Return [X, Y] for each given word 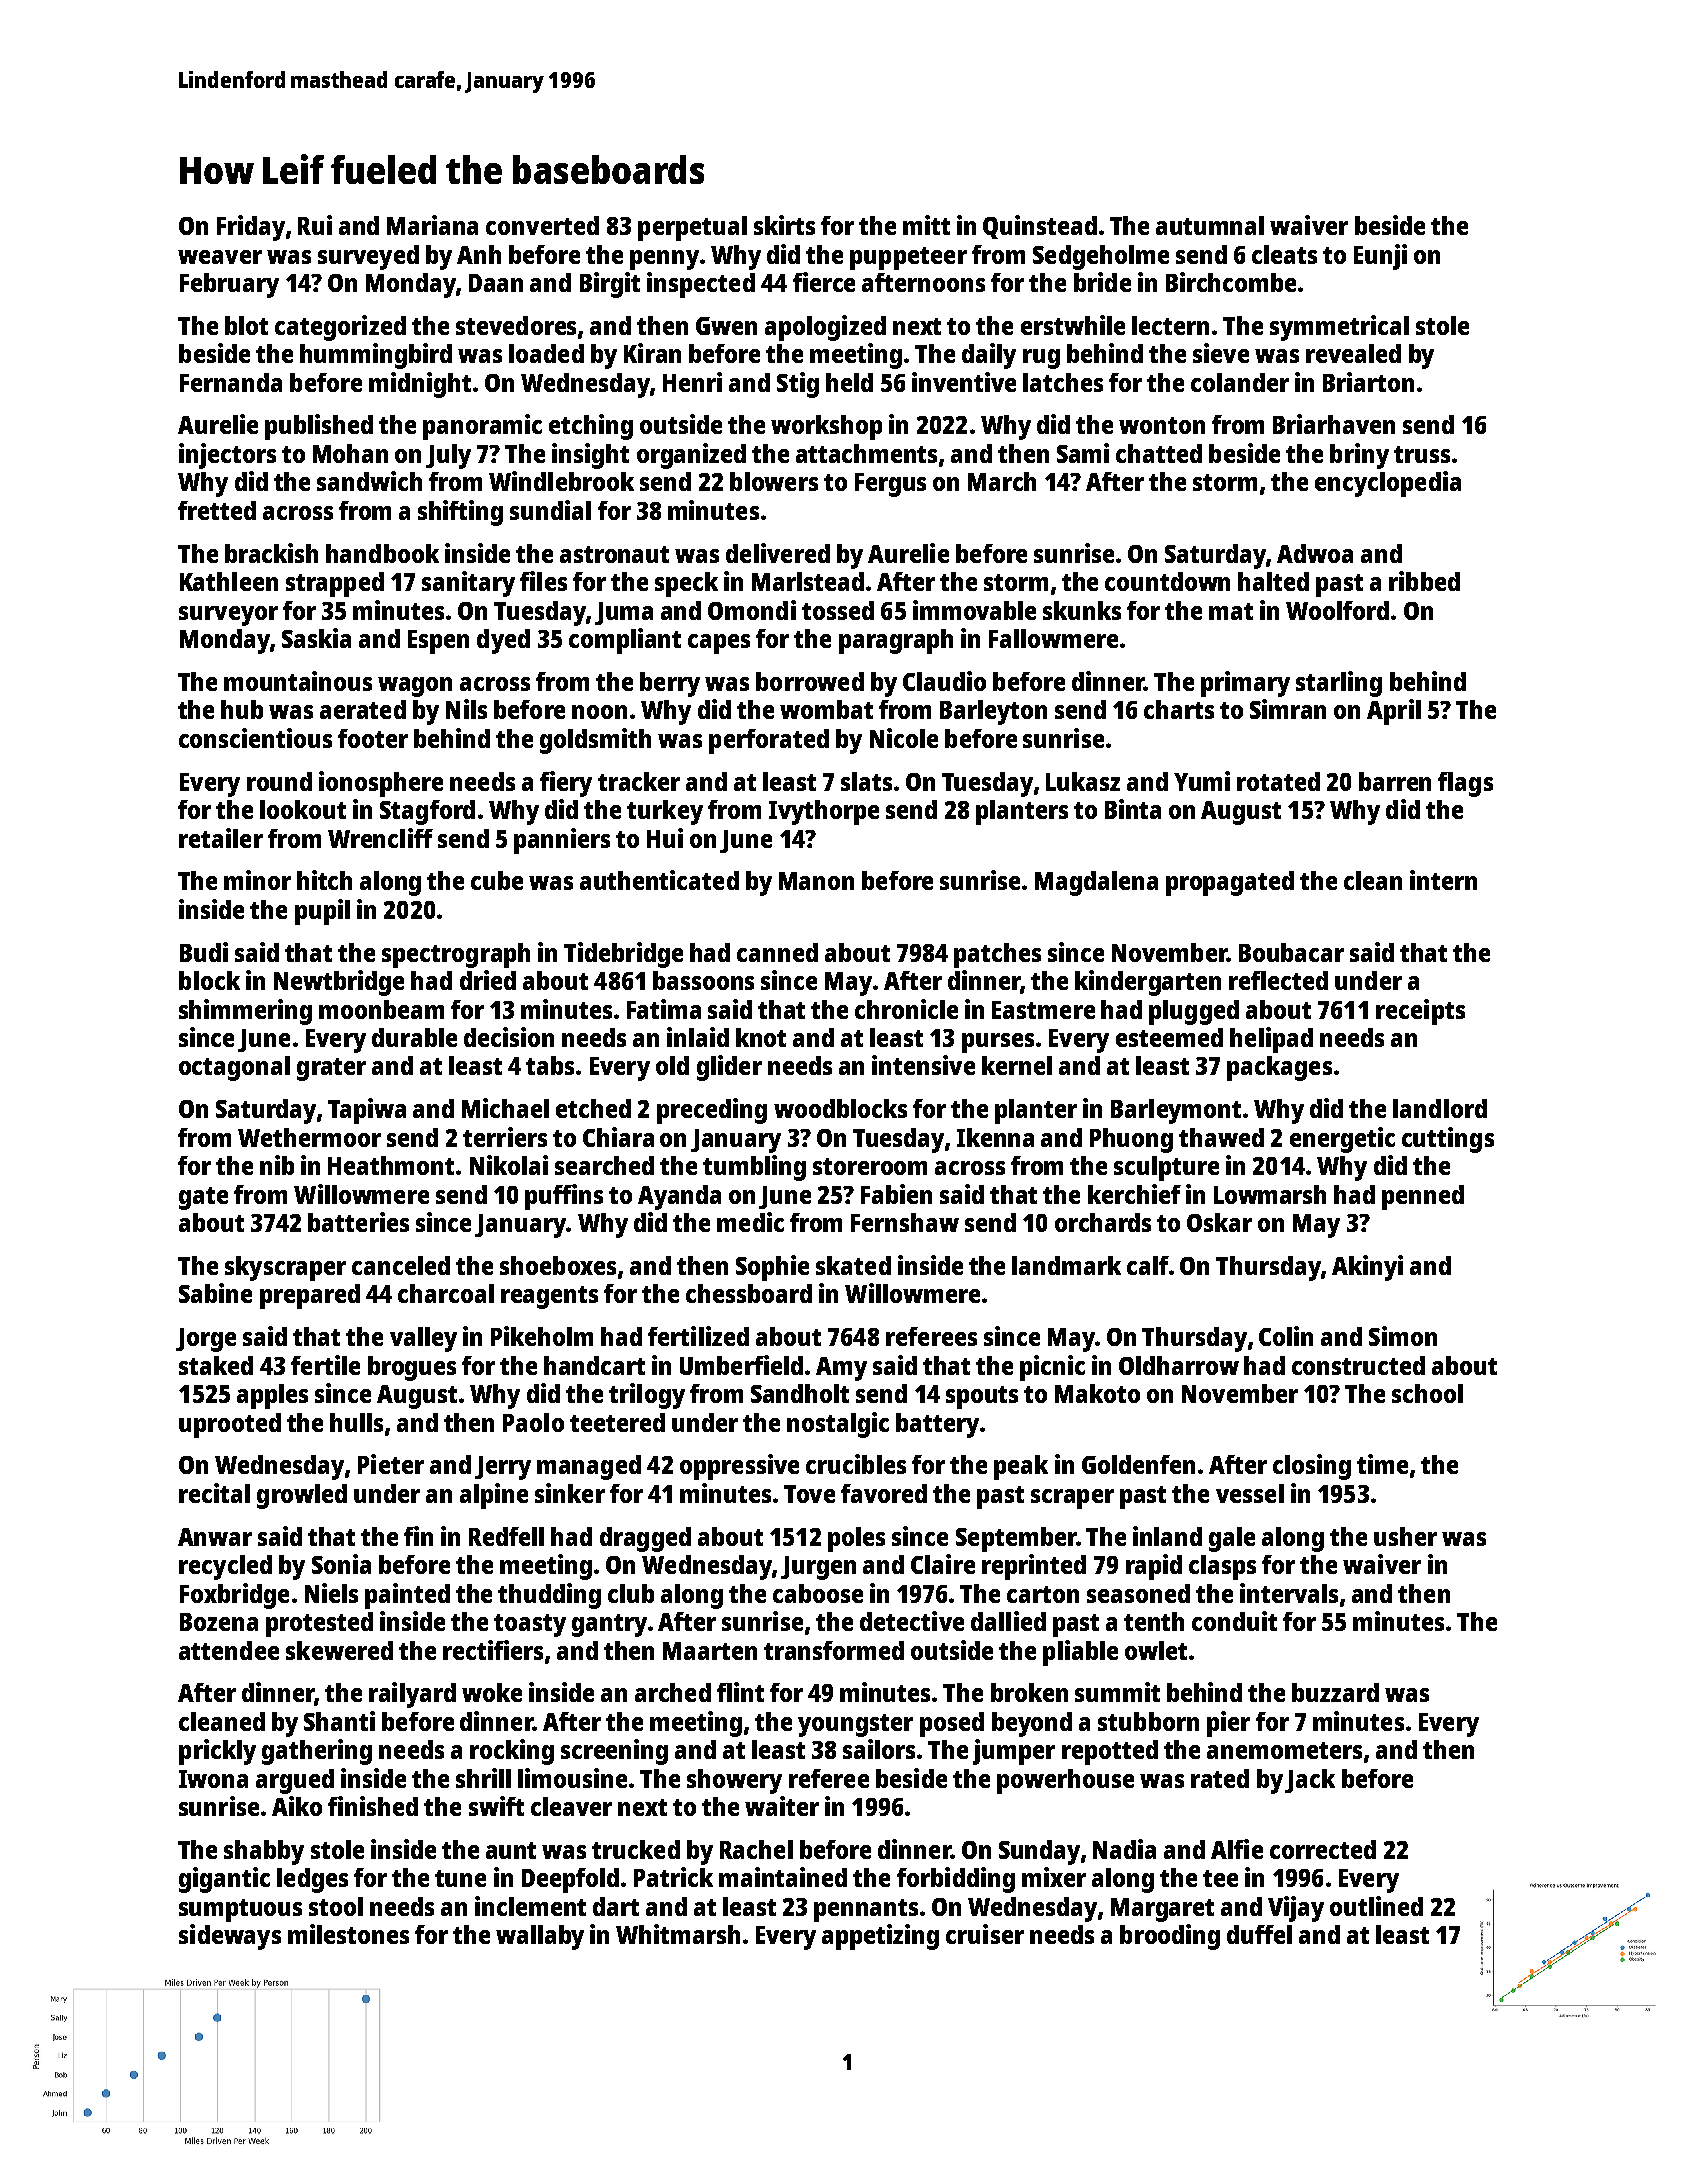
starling [1339, 684]
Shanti [339, 1721]
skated [853, 1265]
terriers [505, 1137]
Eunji [1380, 257]
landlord [1440, 1108]
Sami [1083, 453]
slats [866, 781]
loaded [546, 353]
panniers [562, 841]
